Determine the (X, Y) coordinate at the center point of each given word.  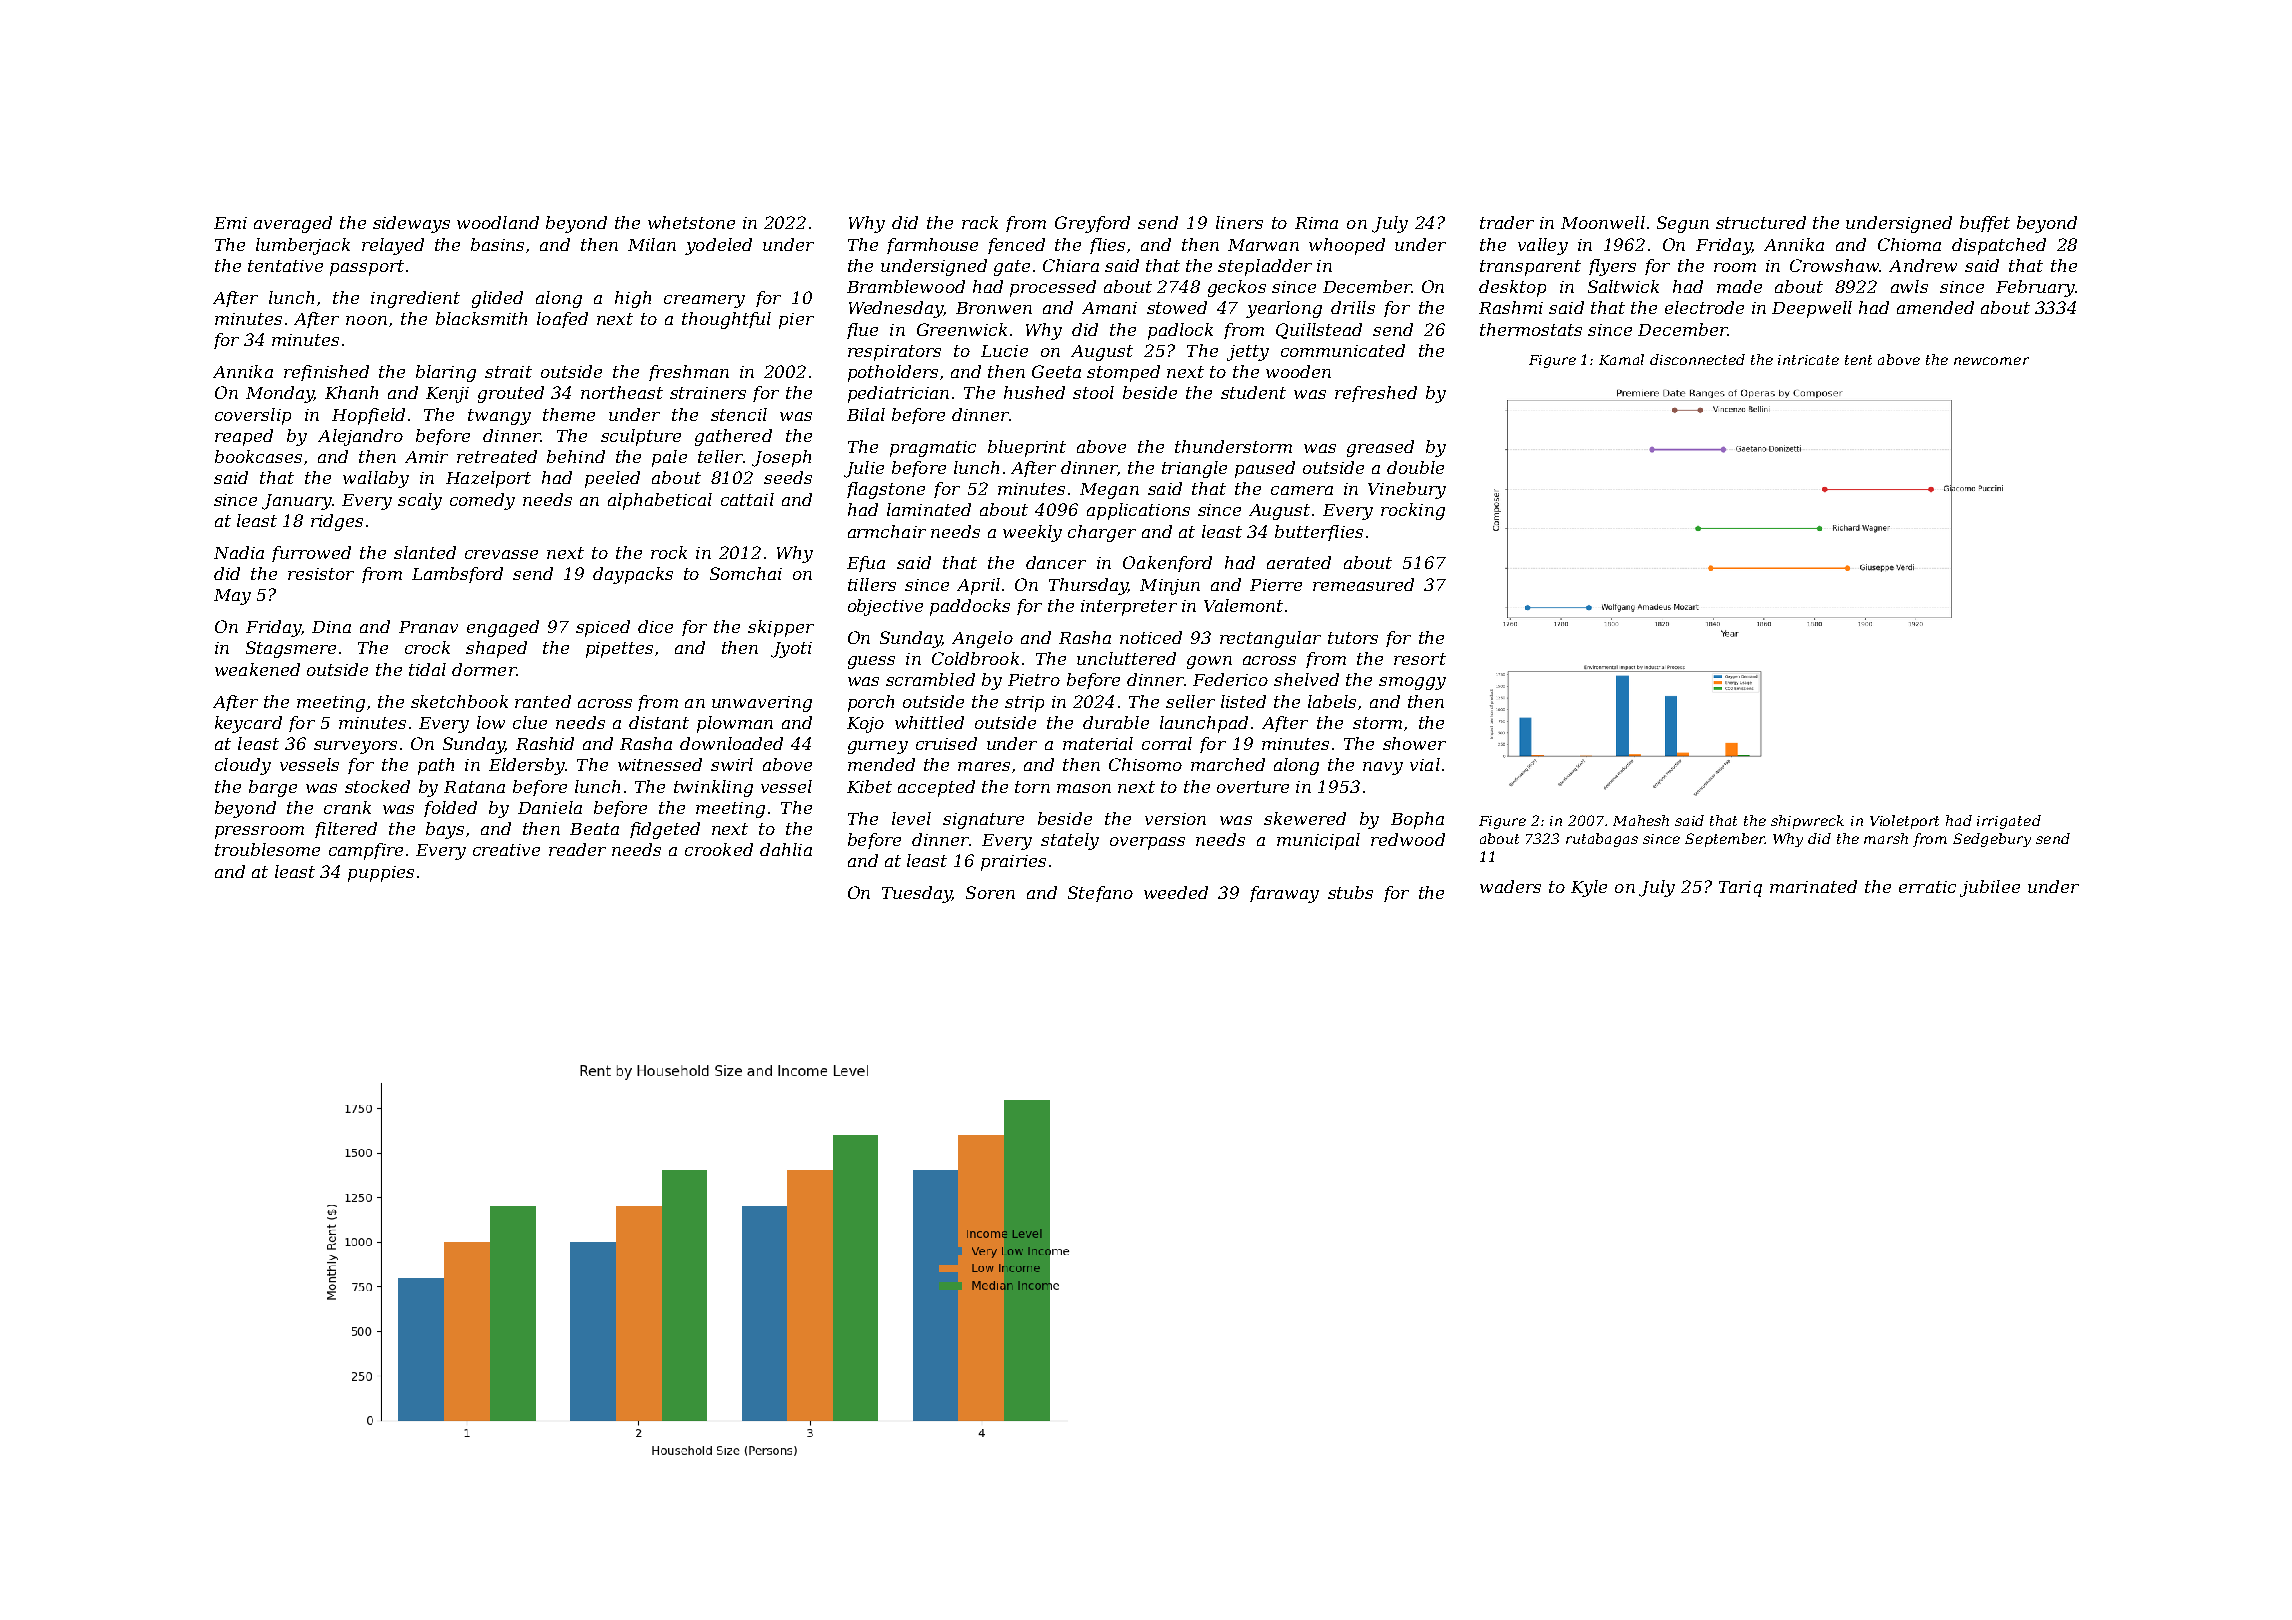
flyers (1612, 267)
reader (577, 849)
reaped (244, 437)
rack (980, 222)
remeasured (1363, 584)
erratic (1927, 887)
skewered (1305, 818)
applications (1138, 511)
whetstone (691, 222)
